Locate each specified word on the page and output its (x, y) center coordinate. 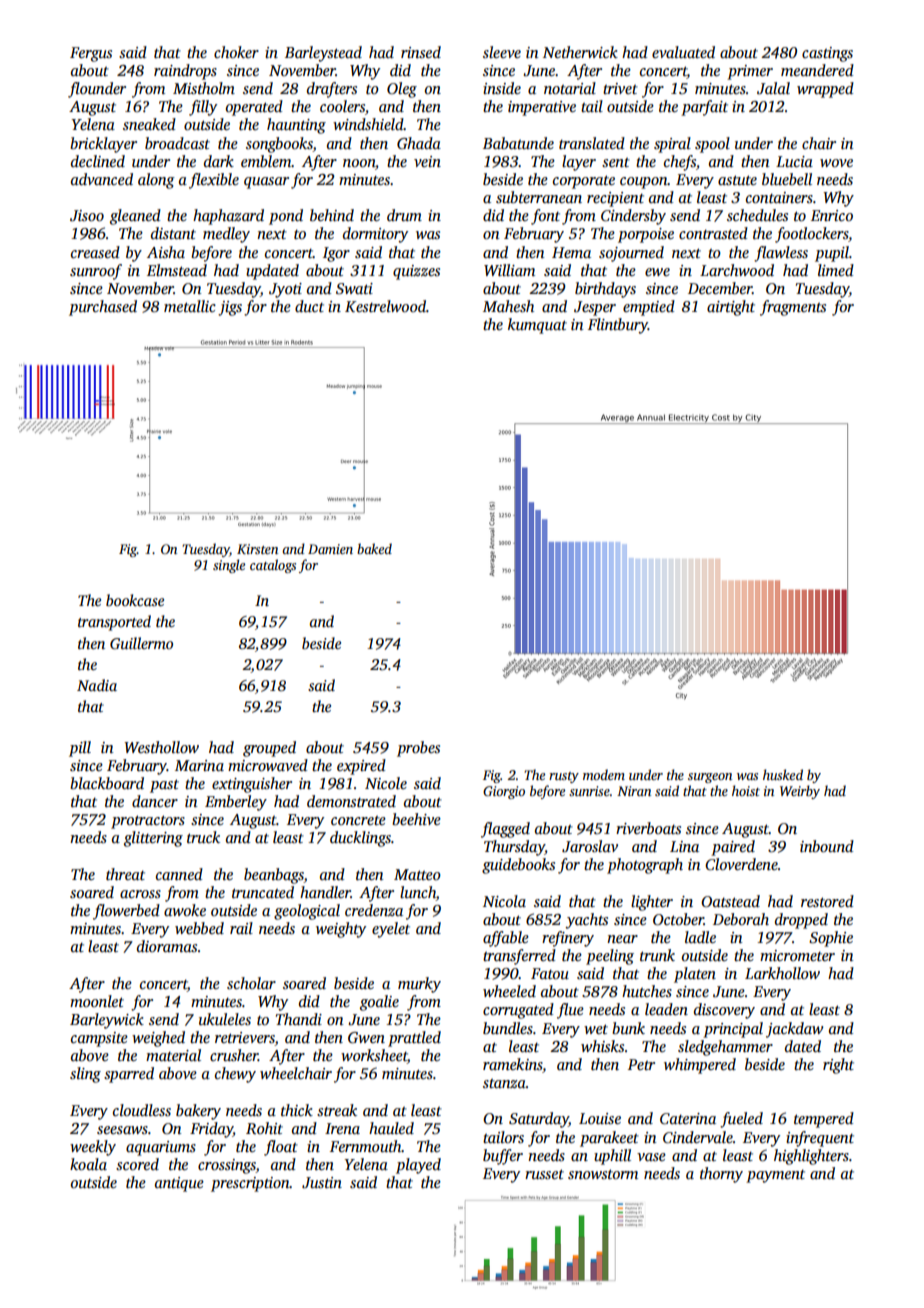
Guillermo (141, 643)
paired (733, 848)
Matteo (417, 874)
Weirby (800, 792)
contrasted (713, 233)
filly (203, 108)
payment (775, 1176)
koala (88, 1164)
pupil (832, 254)
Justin (322, 1183)
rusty (564, 777)
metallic (190, 306)
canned (179, 874)
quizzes (416, 272)
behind (332, 215)
